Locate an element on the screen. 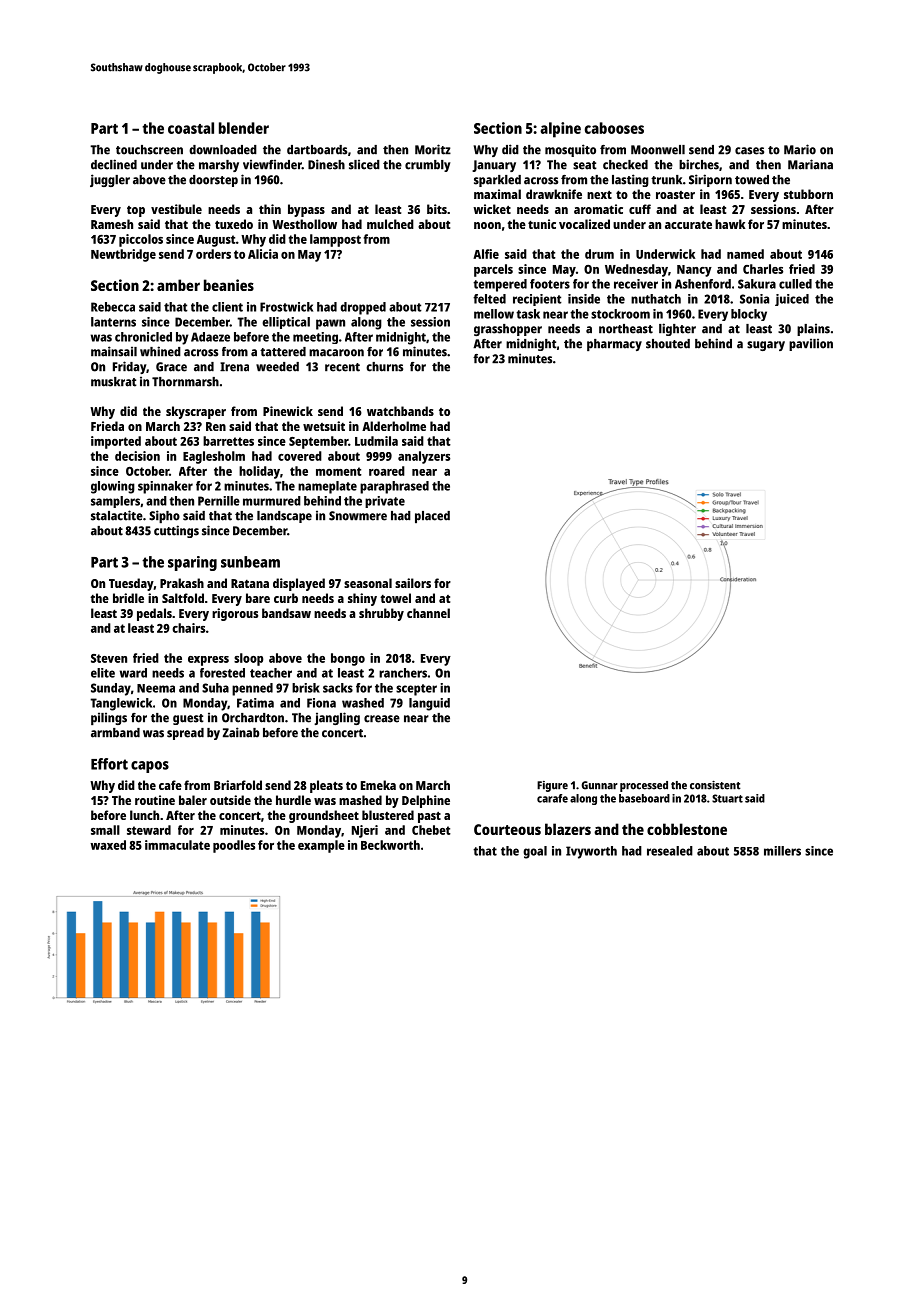 The height and width of the screenshot is (1308, 924). alpine is located at coordinates (560, 130).
